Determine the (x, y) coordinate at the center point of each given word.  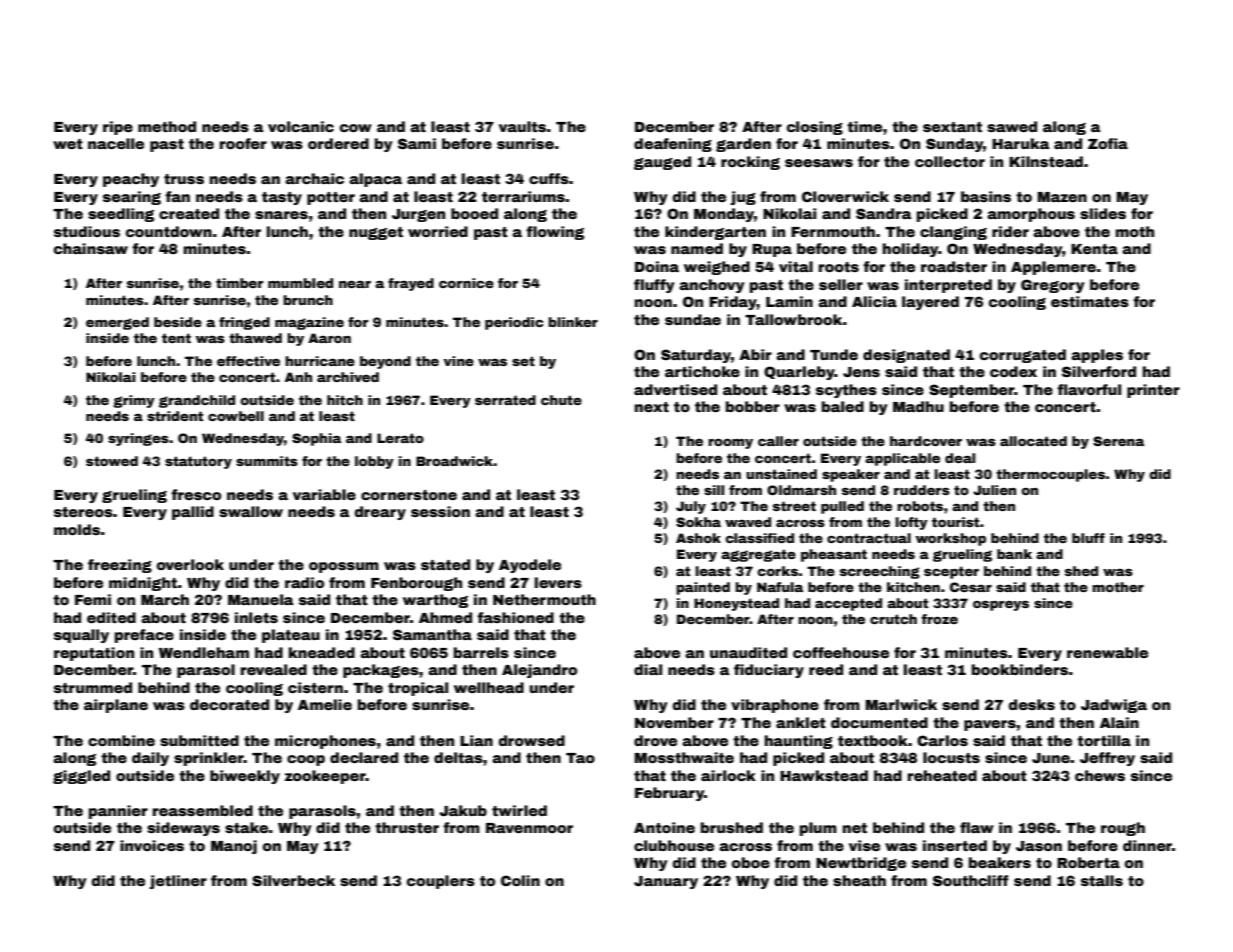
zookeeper (325, 777)
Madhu (918, 406)
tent (176, 338)
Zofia (1108, 143)
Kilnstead (1046, 161)
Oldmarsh (801, 490)
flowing (555, 233)
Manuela (261, 599)
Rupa (772, 250)
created (189, 213)
